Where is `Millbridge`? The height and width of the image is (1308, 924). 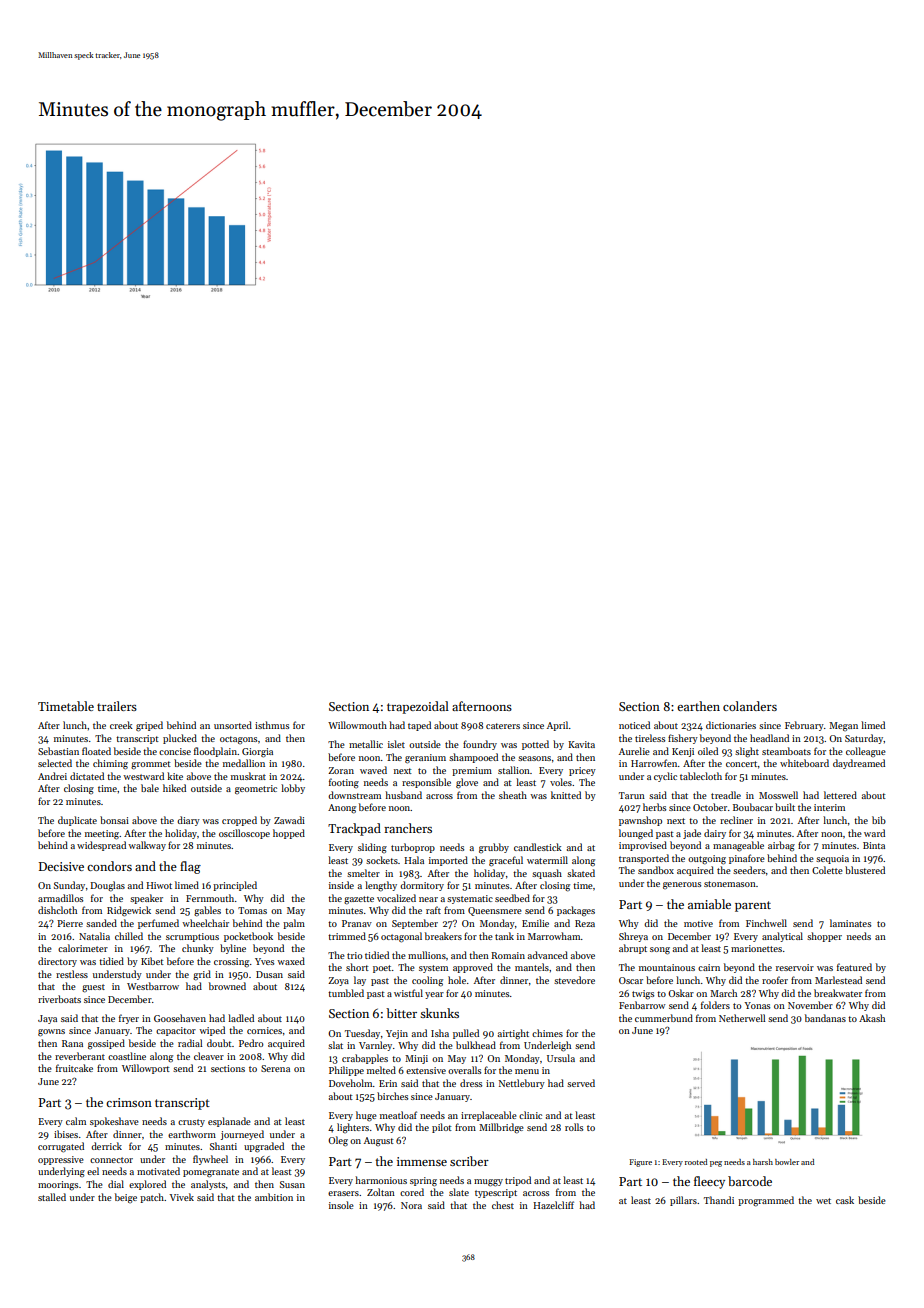
Millbridge is located at coordinates (501, 1128).
